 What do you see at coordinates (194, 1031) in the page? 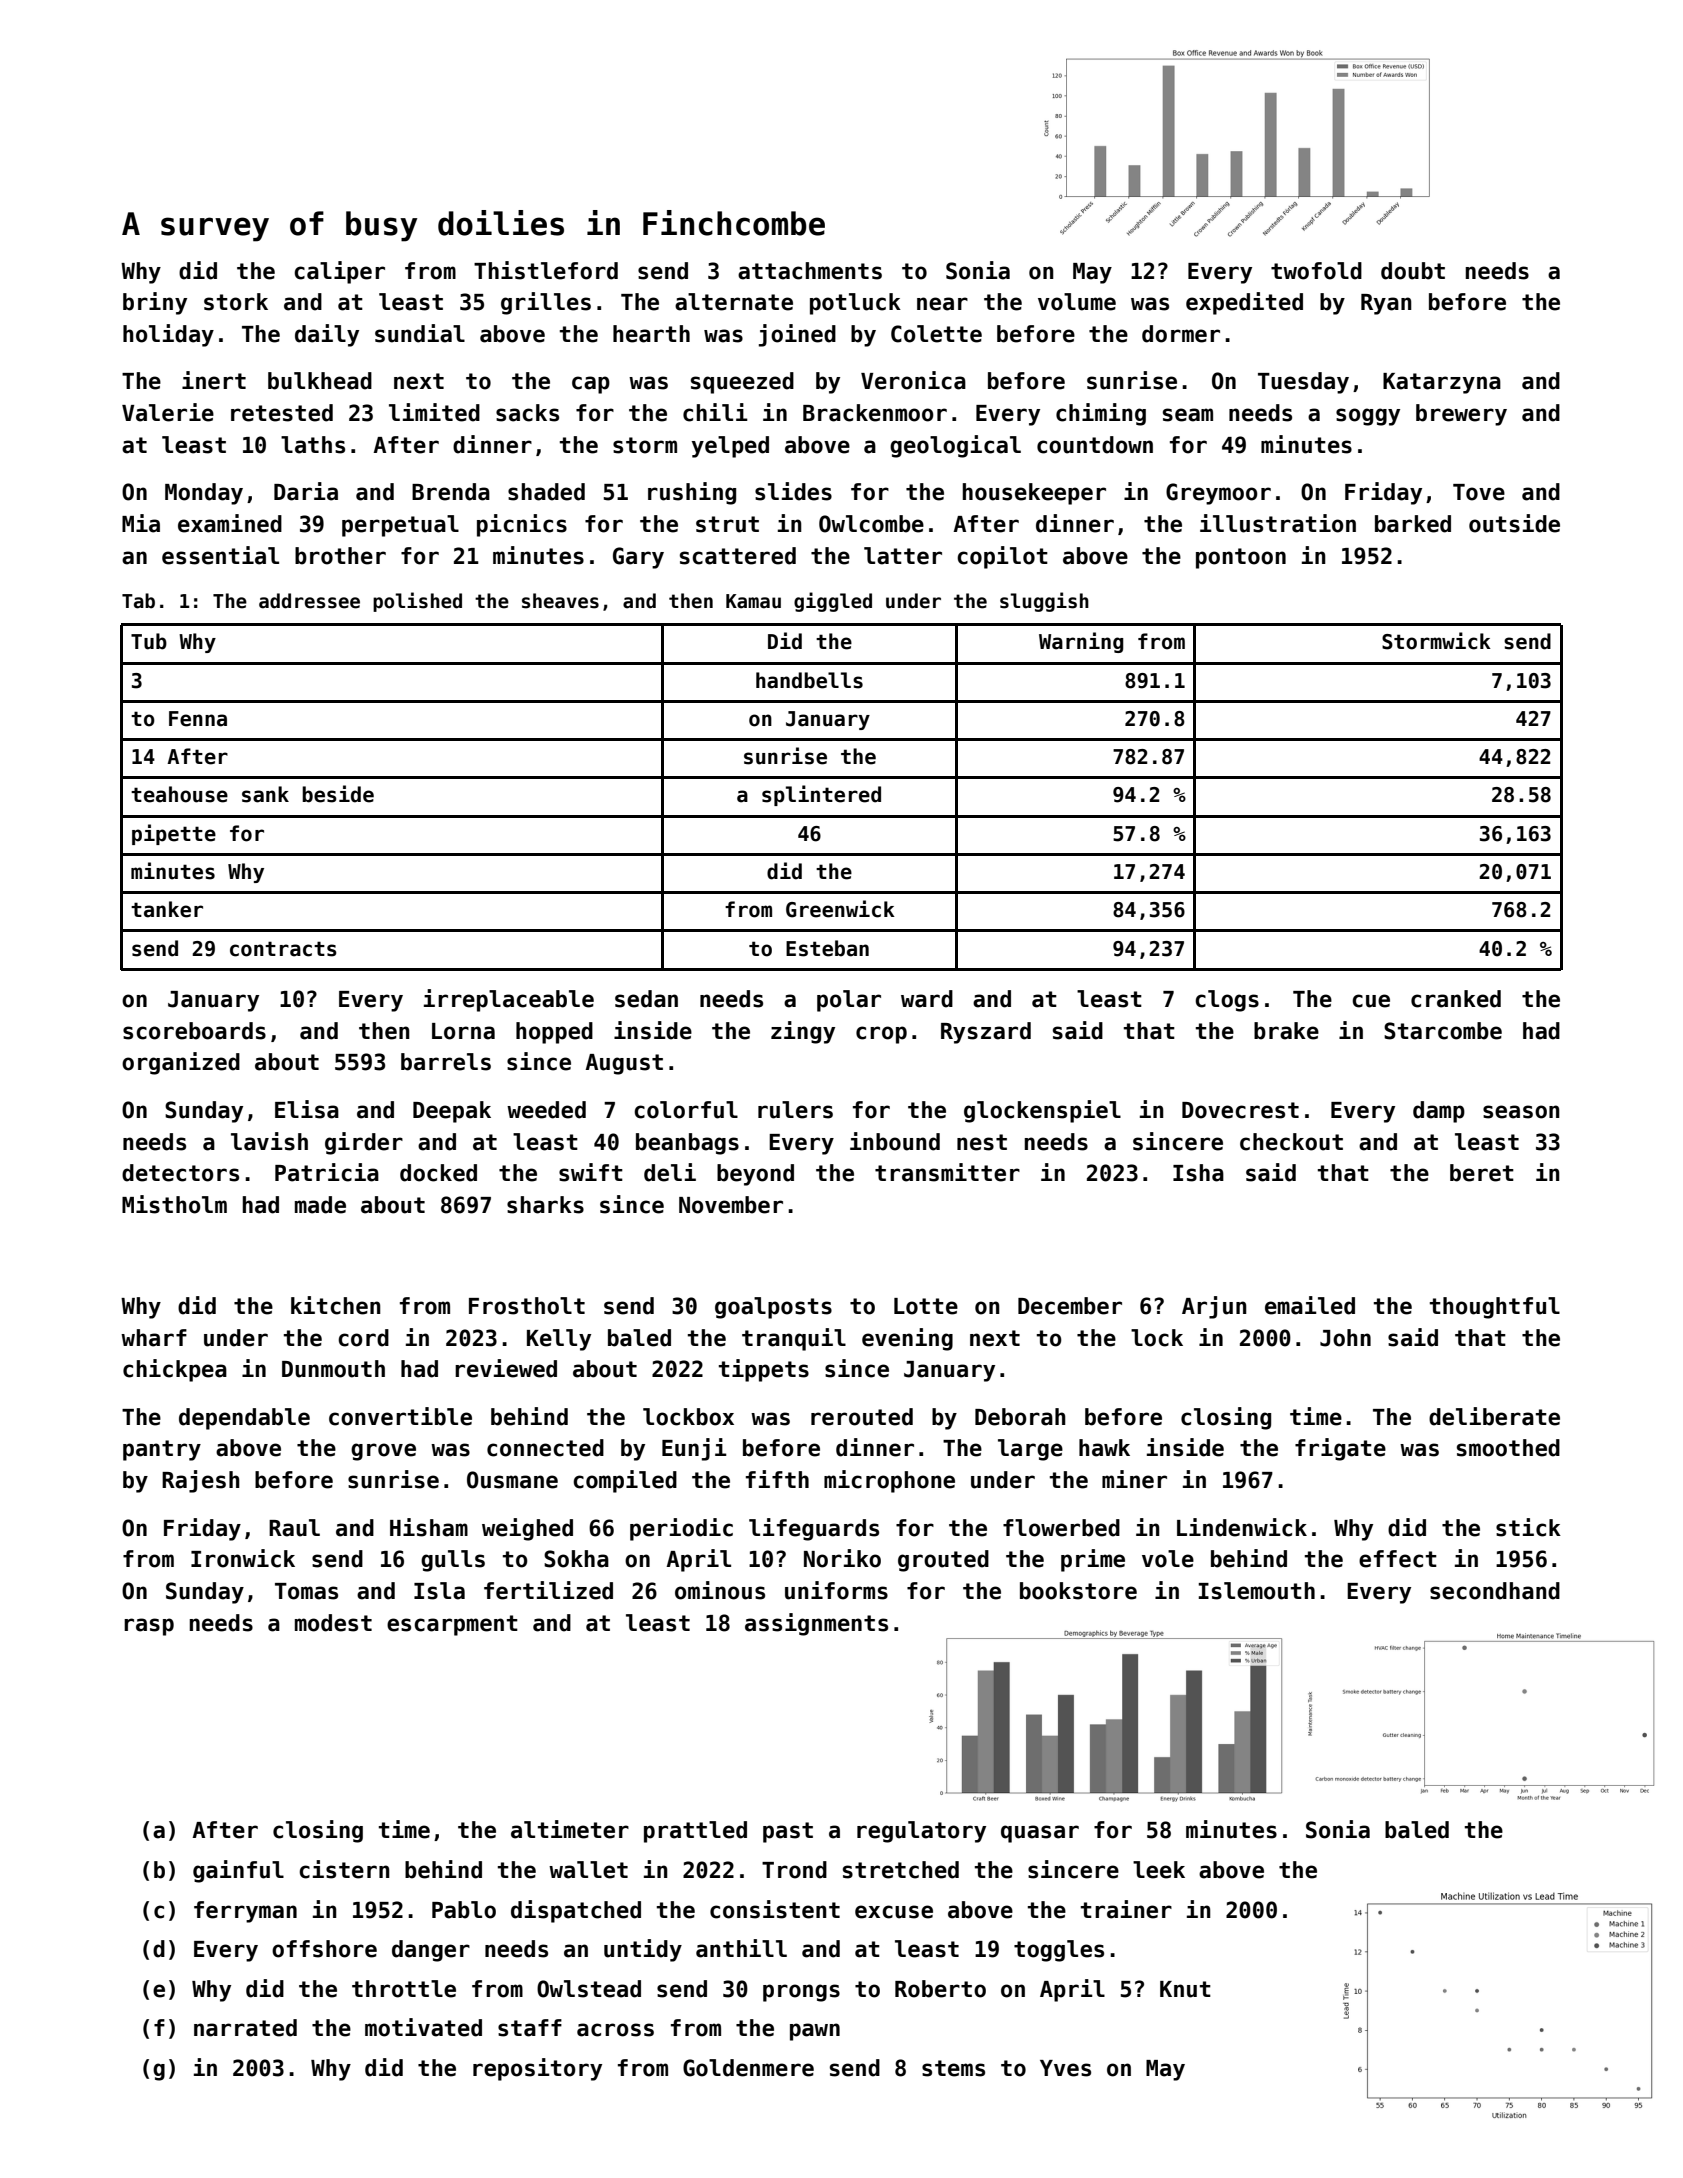
I see `scoreboards` at bounding box center [194, 1031].
